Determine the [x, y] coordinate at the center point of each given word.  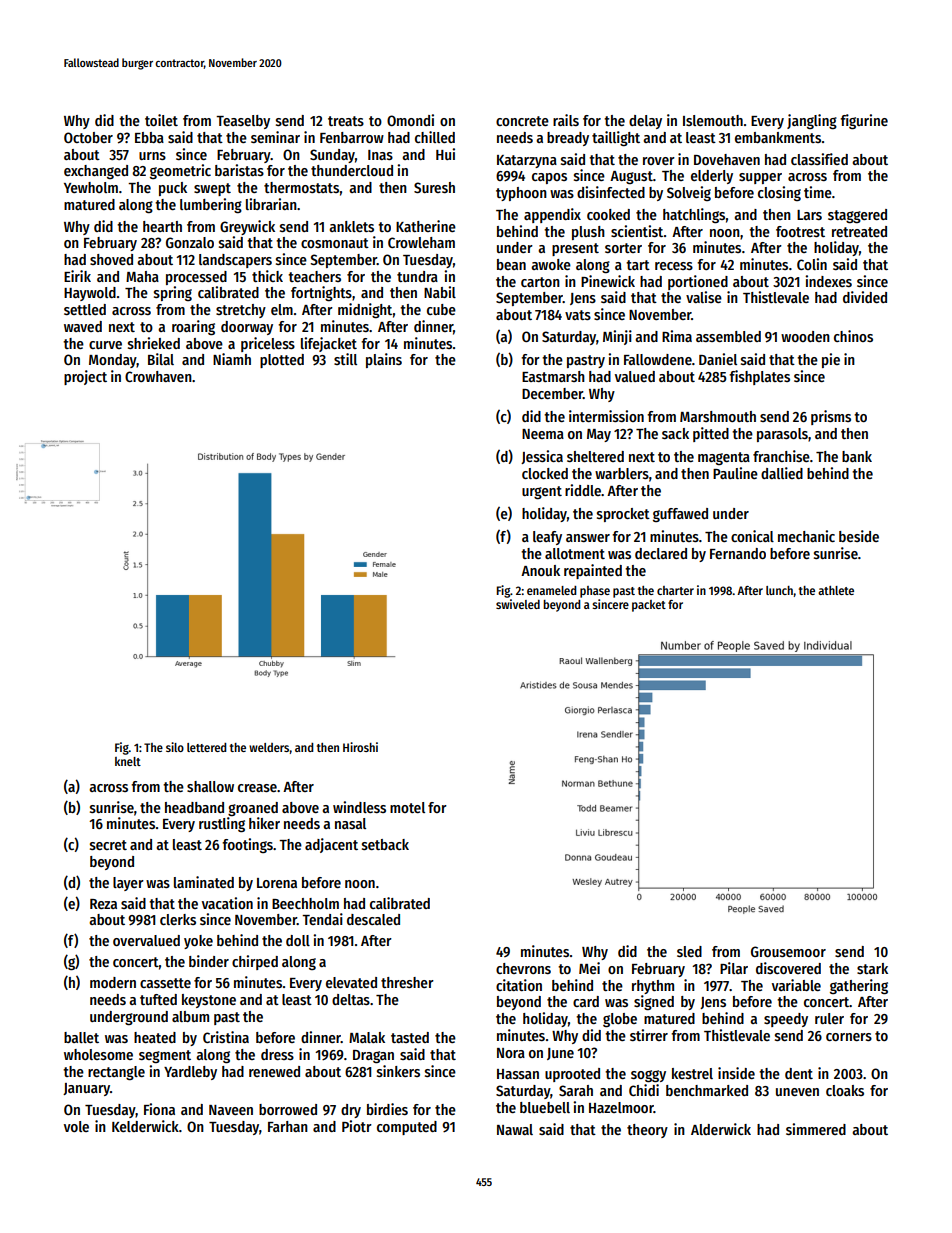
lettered [207, 747]
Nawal [515, 1129]
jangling [812, 121]
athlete [836, 590]
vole [76, 1126]
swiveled [518, 604]
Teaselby [243, 122]
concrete [522, 121]
